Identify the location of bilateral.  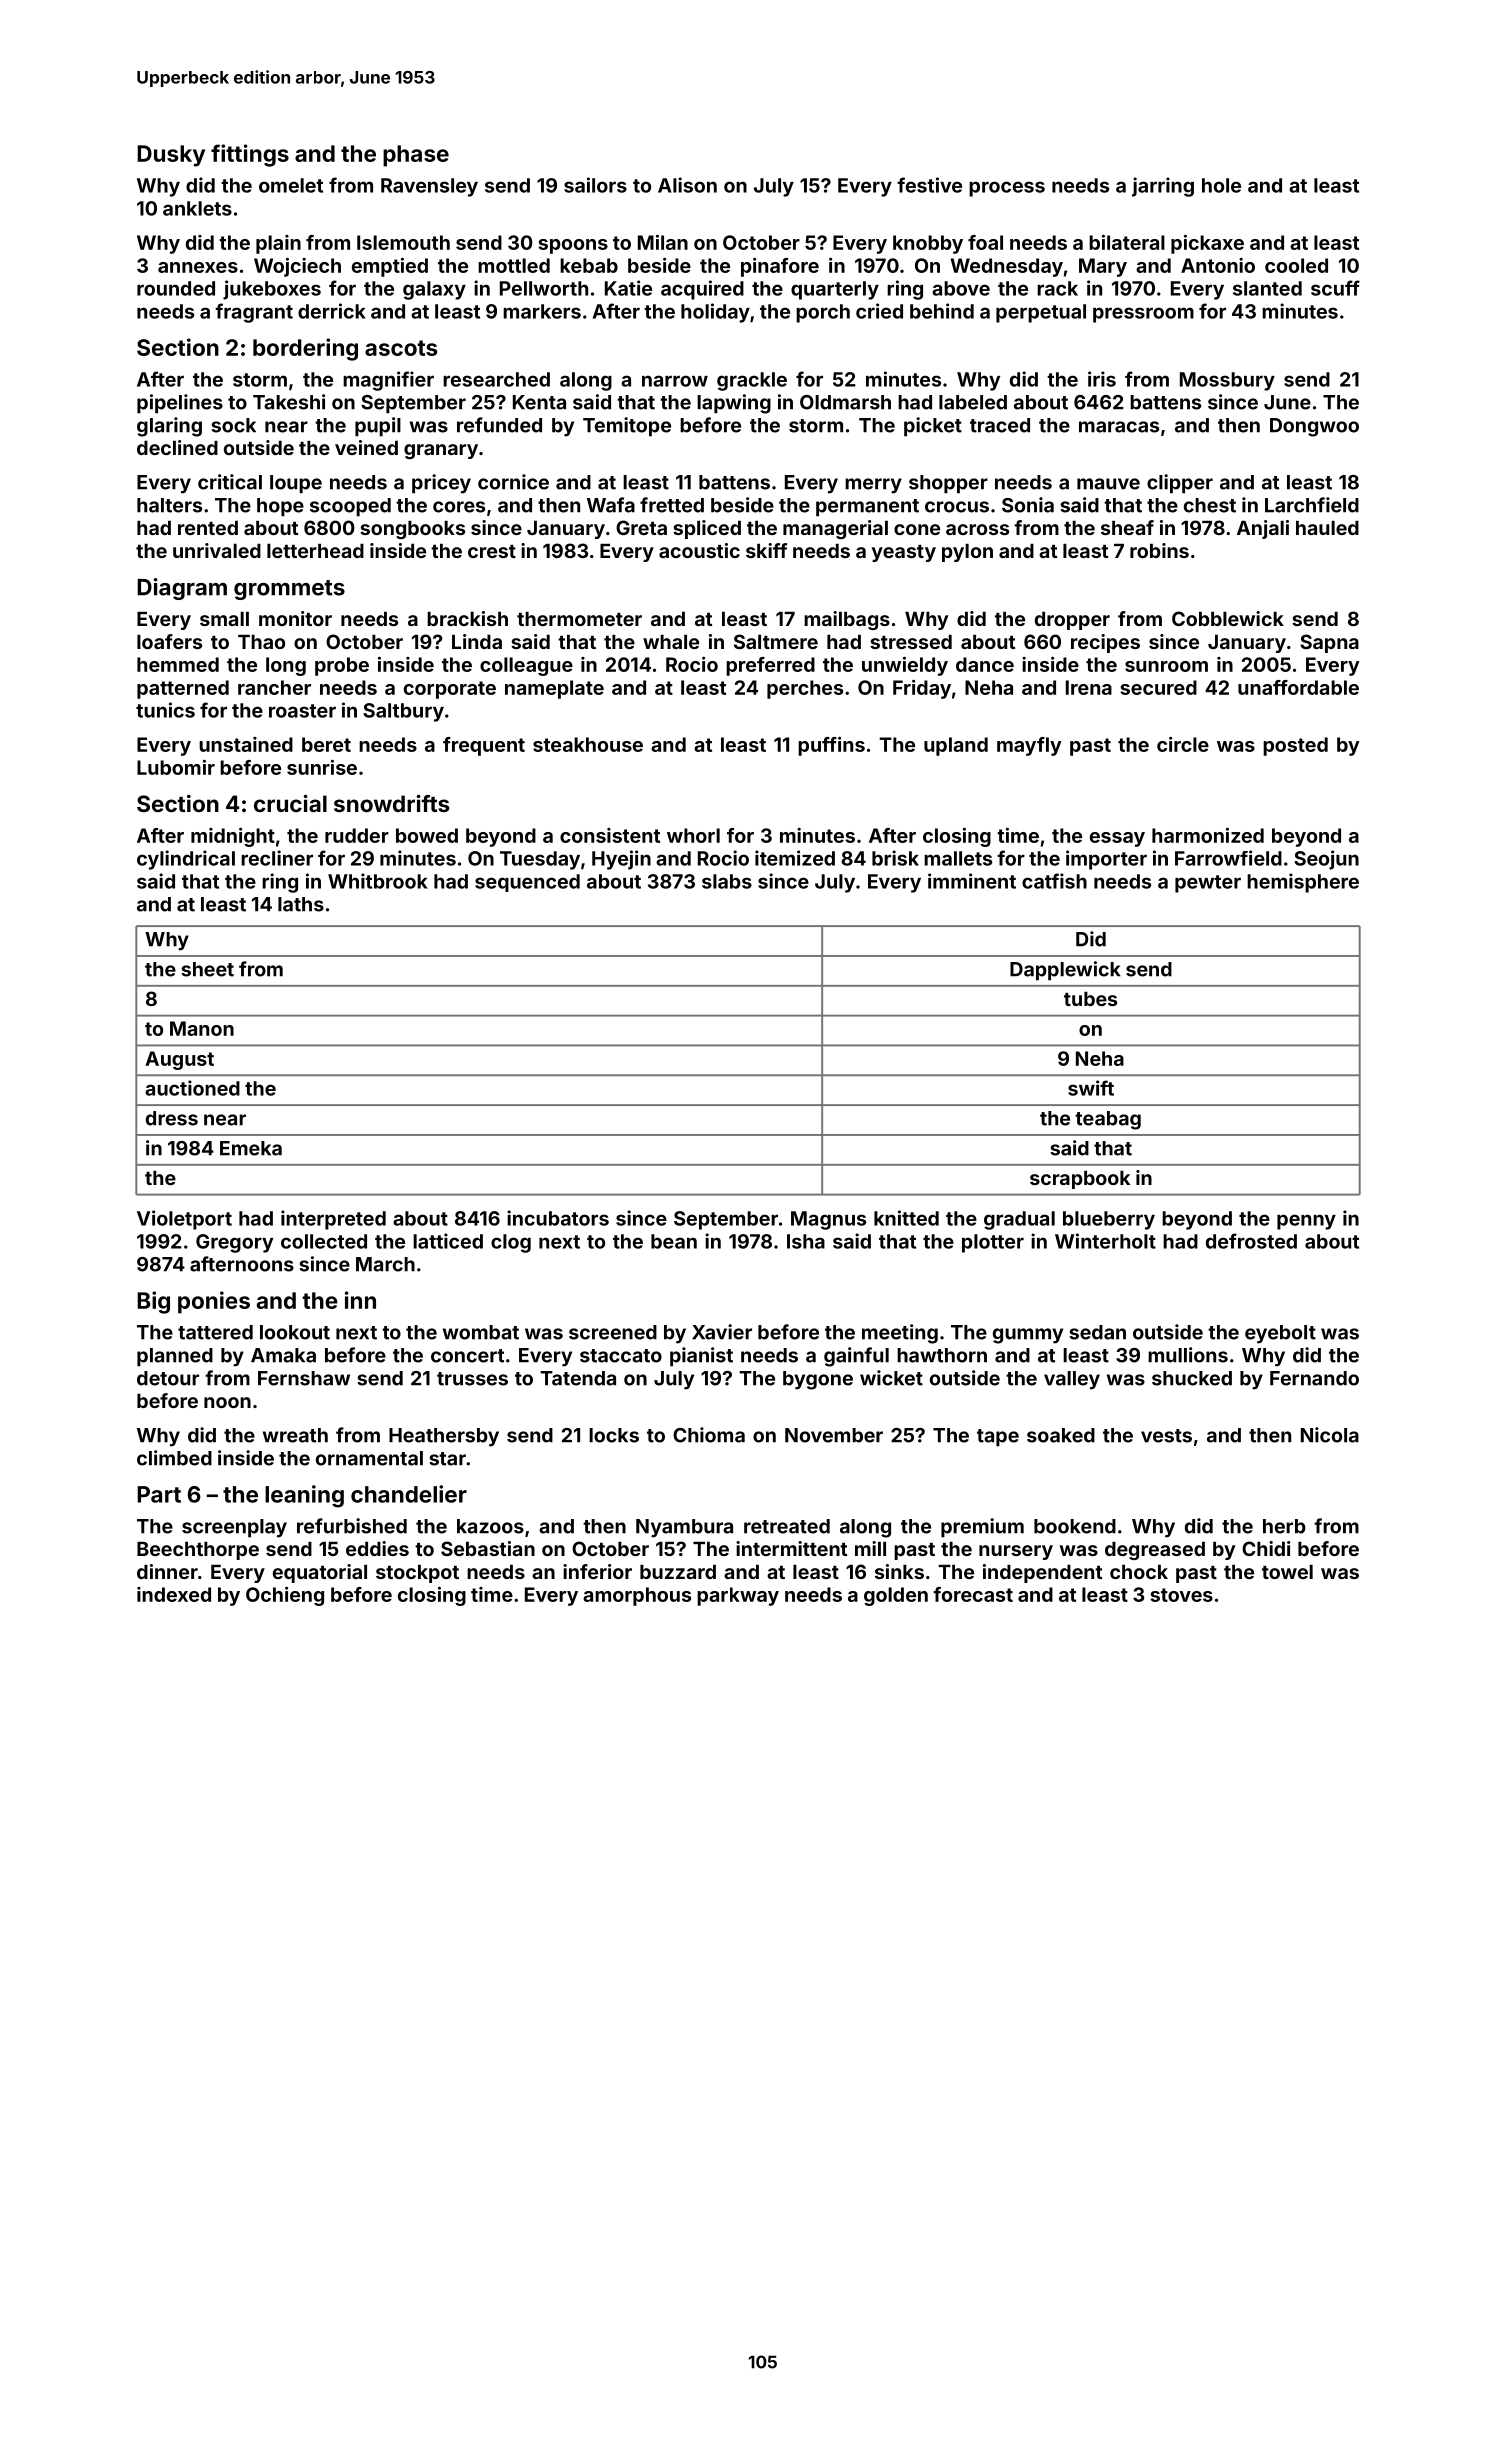
(1127, 242).
